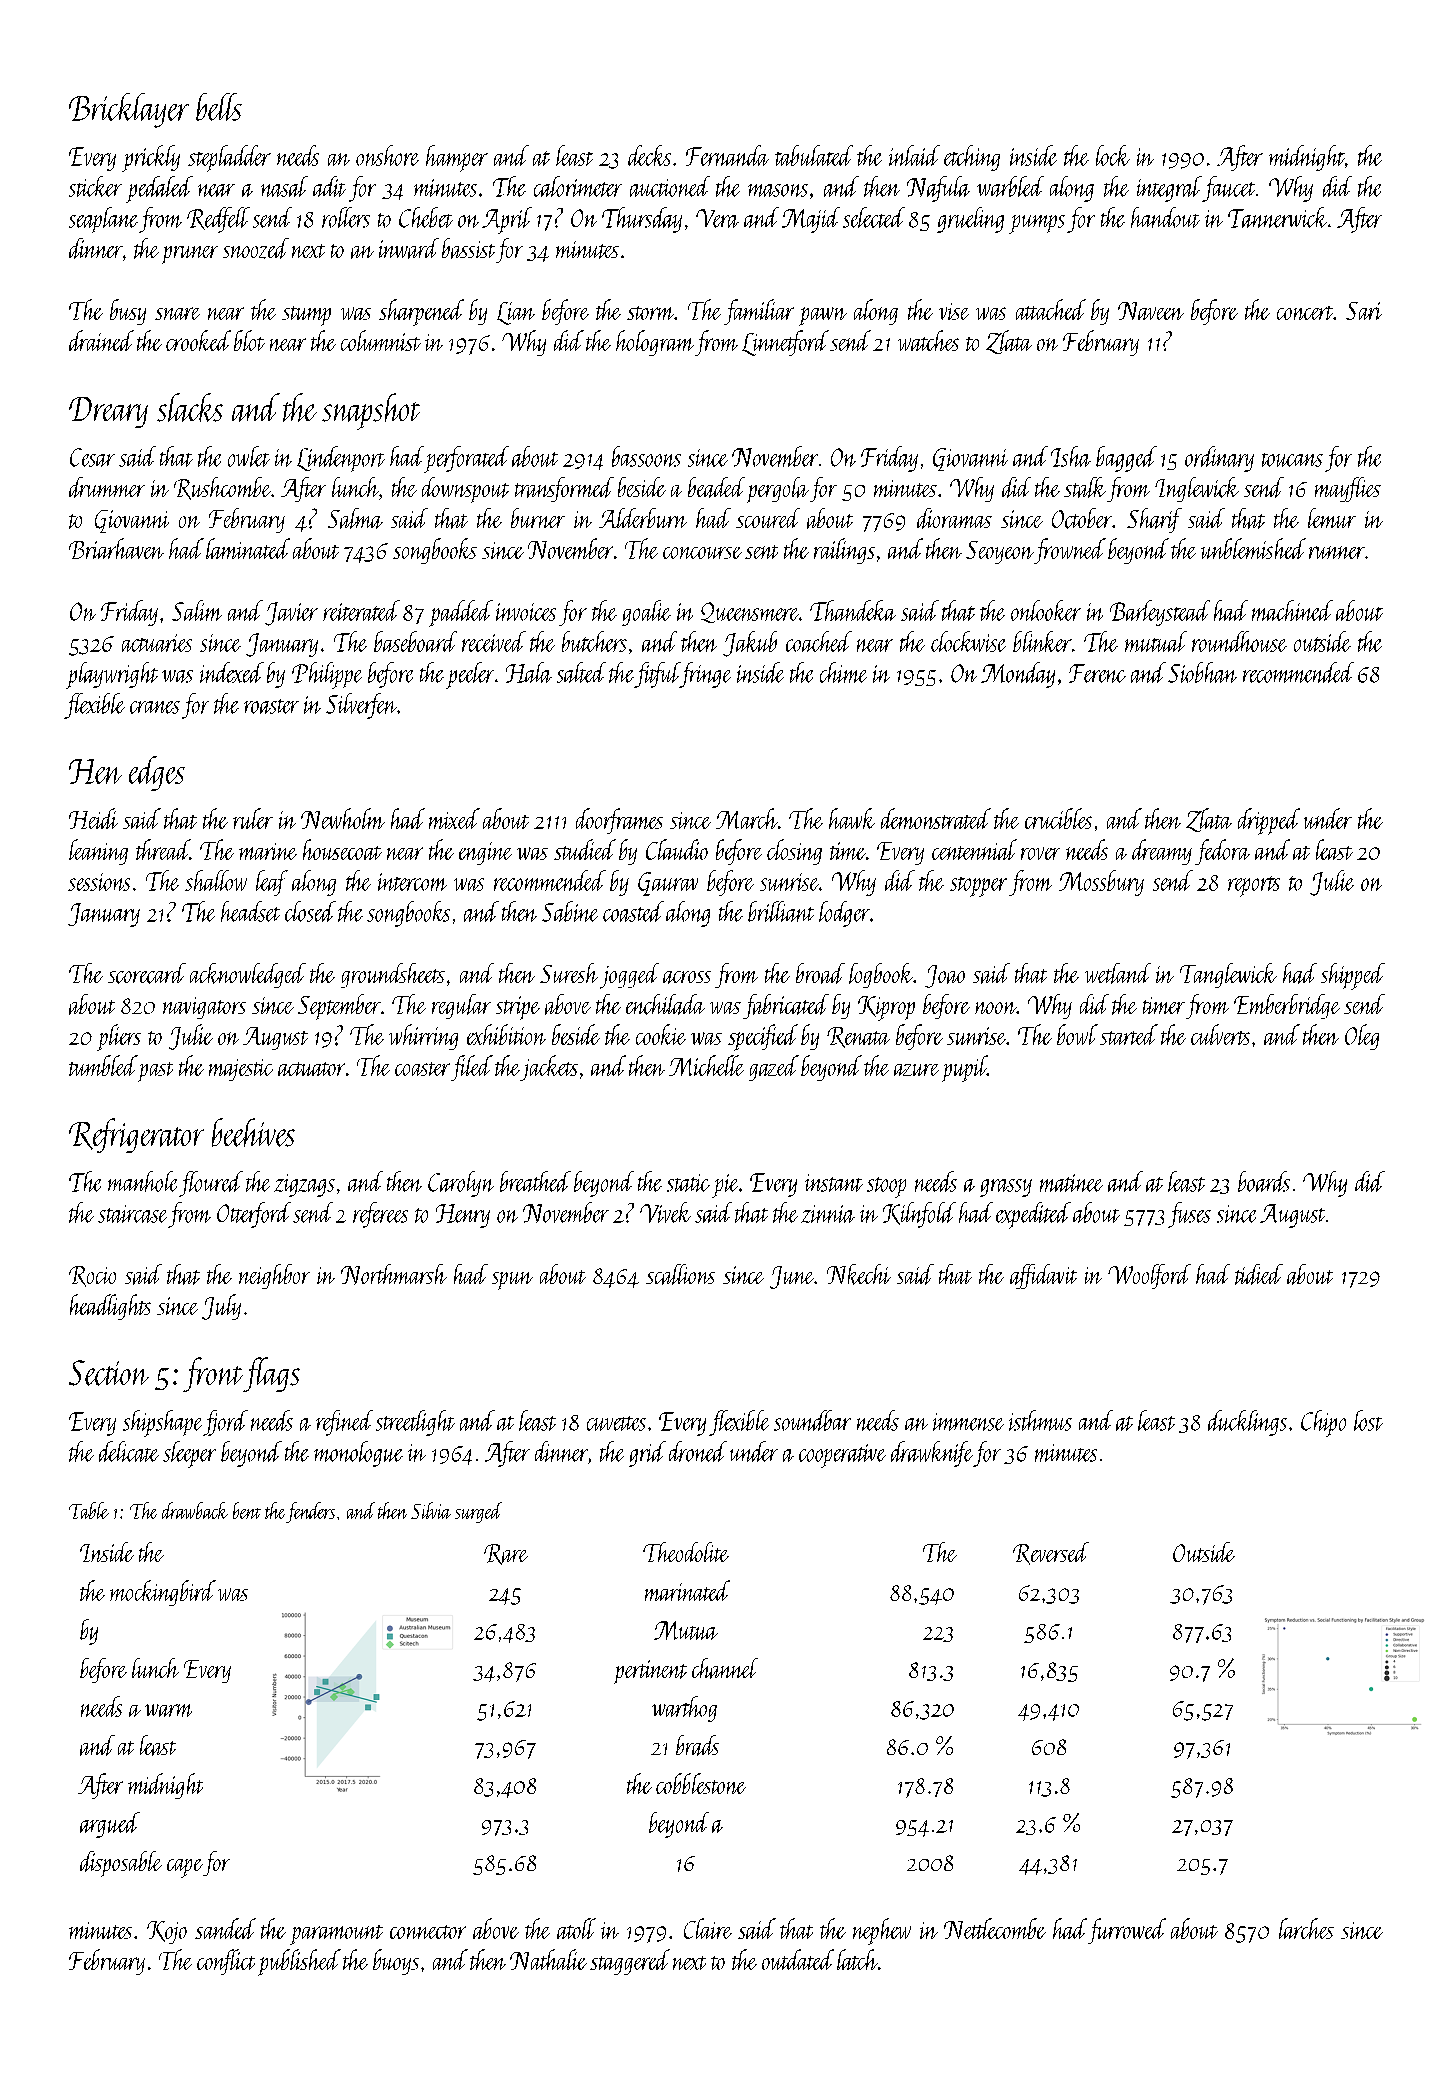 This page has width=1450, height=2100. I want to click on dripped, so click(1269, 821).
